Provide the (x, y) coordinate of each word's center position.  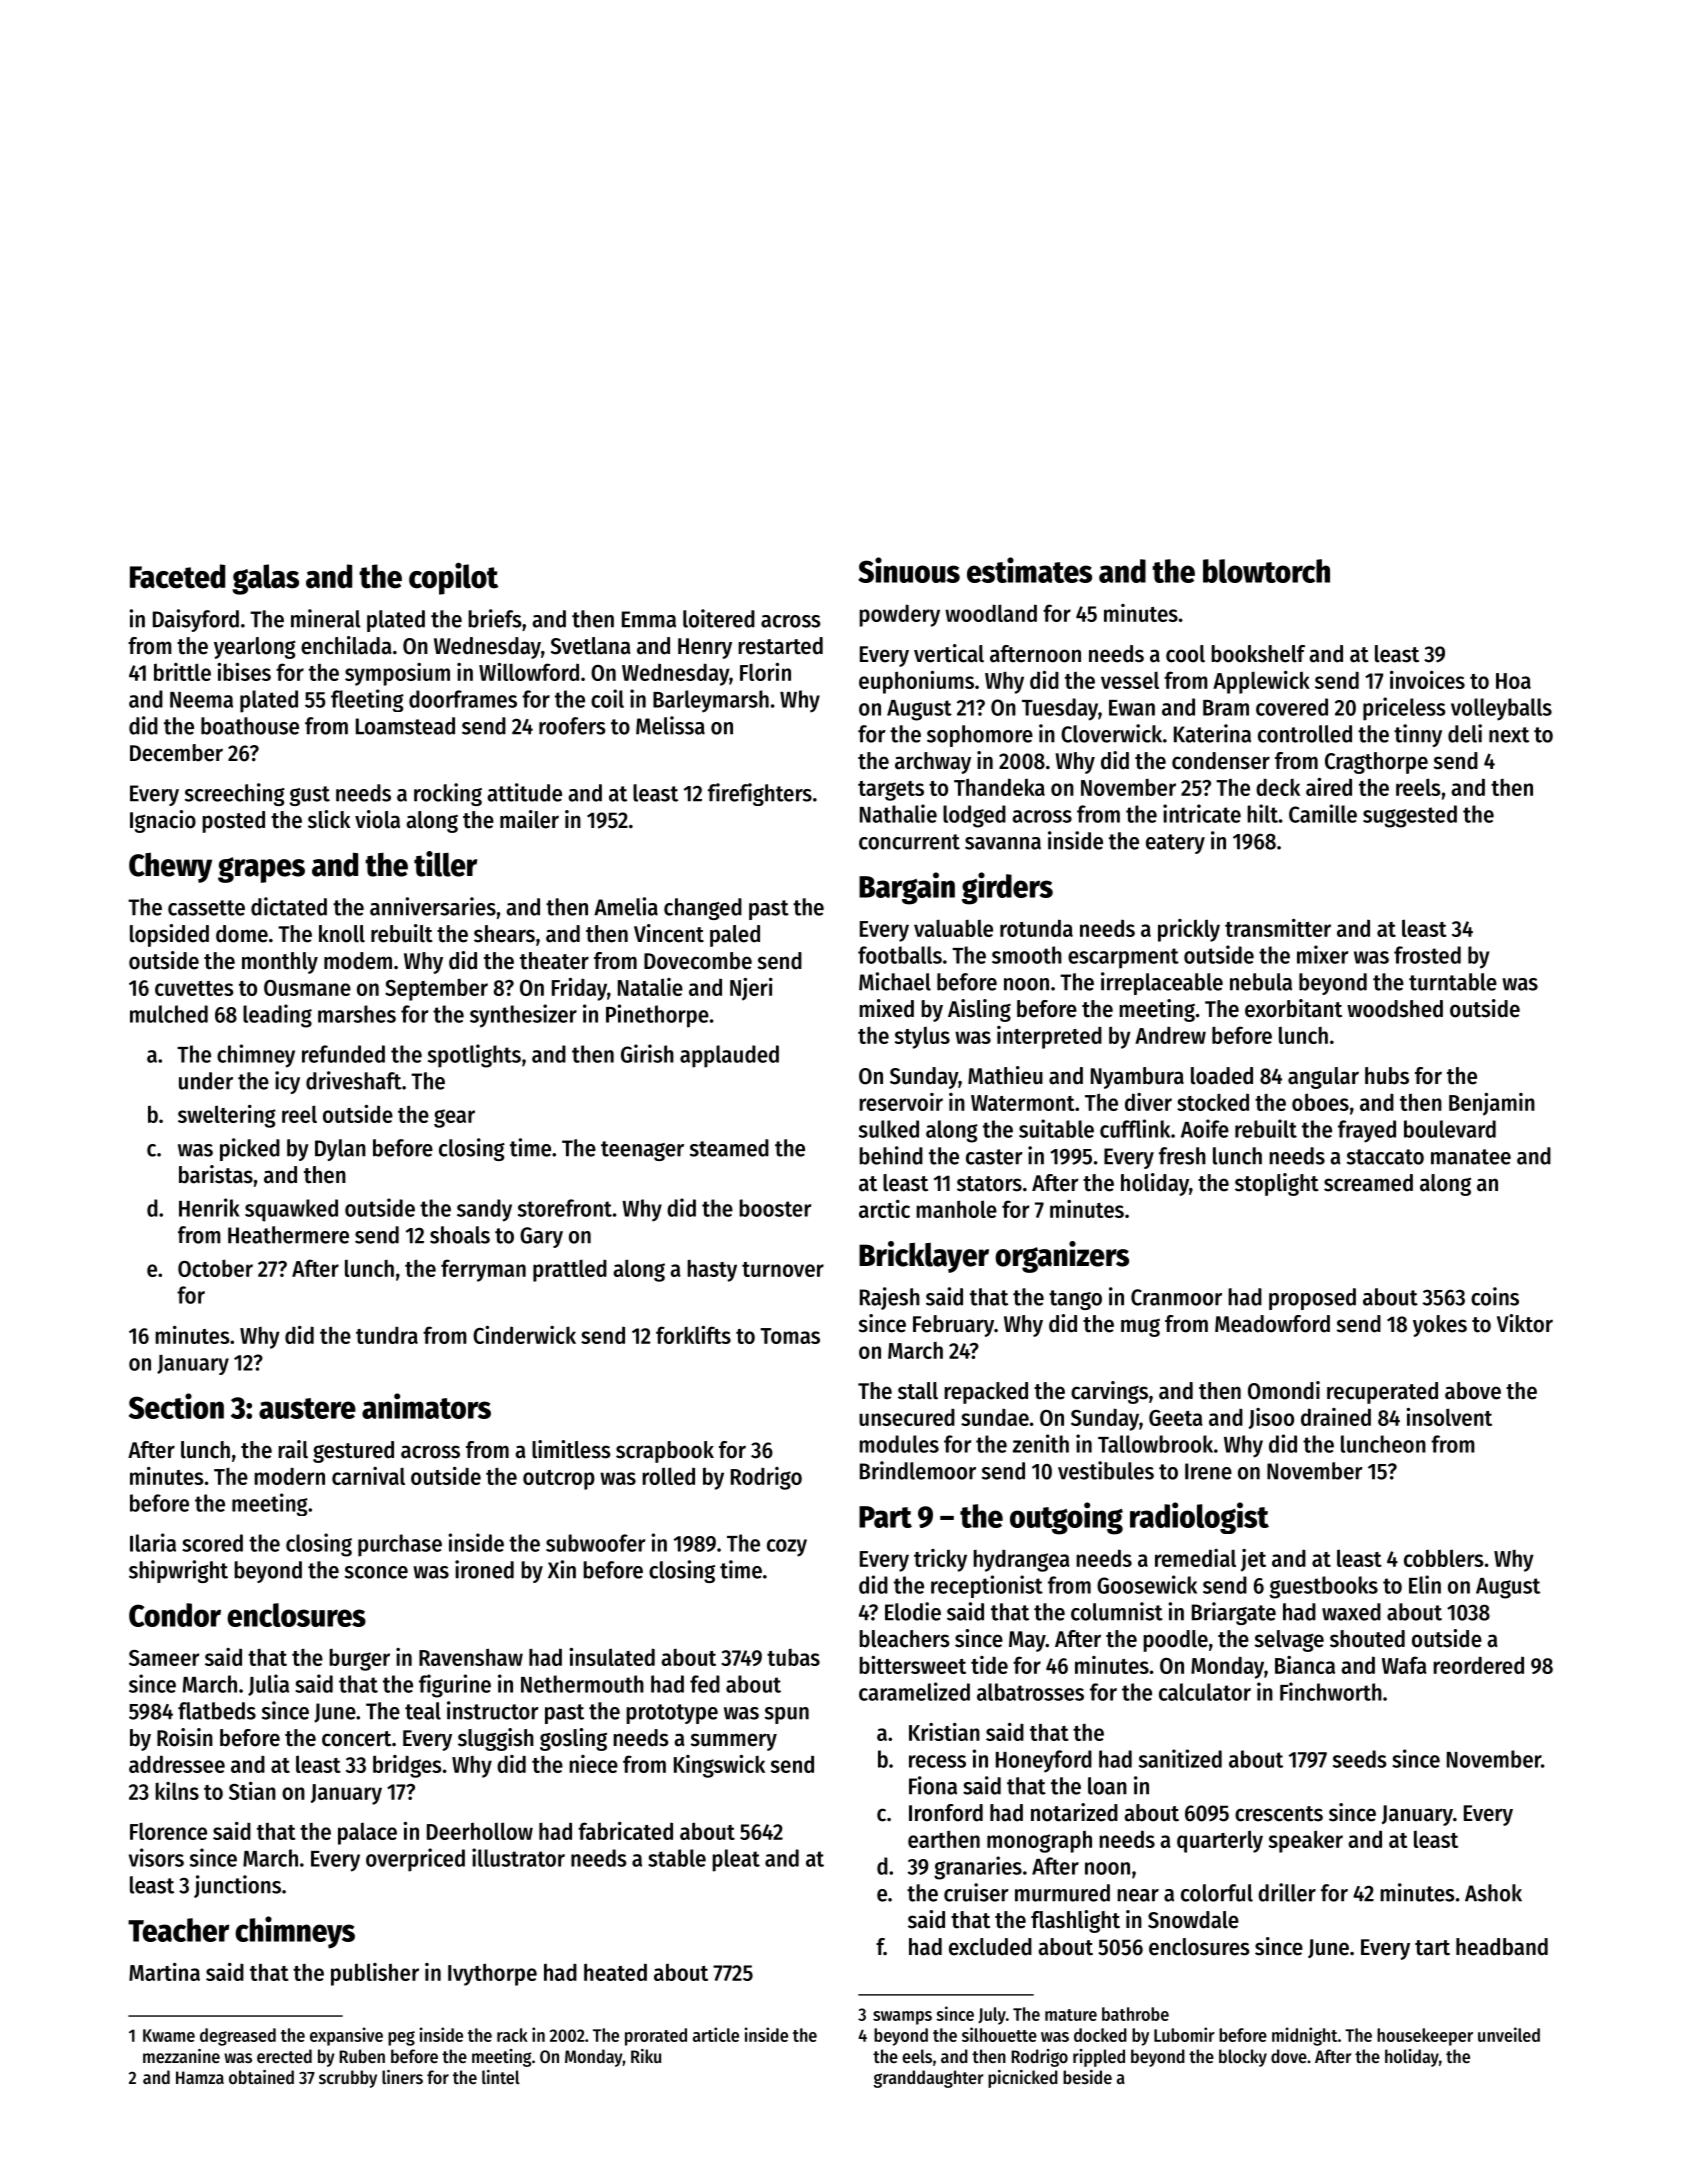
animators (426, 1406)
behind (891, 1155)
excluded (990, 1947)
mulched (169, 1014)
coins (1495, 1296)
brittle (182, 672)
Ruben (362, 2056)
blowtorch (1266, 571)
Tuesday (1060, 709)
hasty (712, 1271)
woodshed (1395, 1009)
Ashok (1493, 1893)
